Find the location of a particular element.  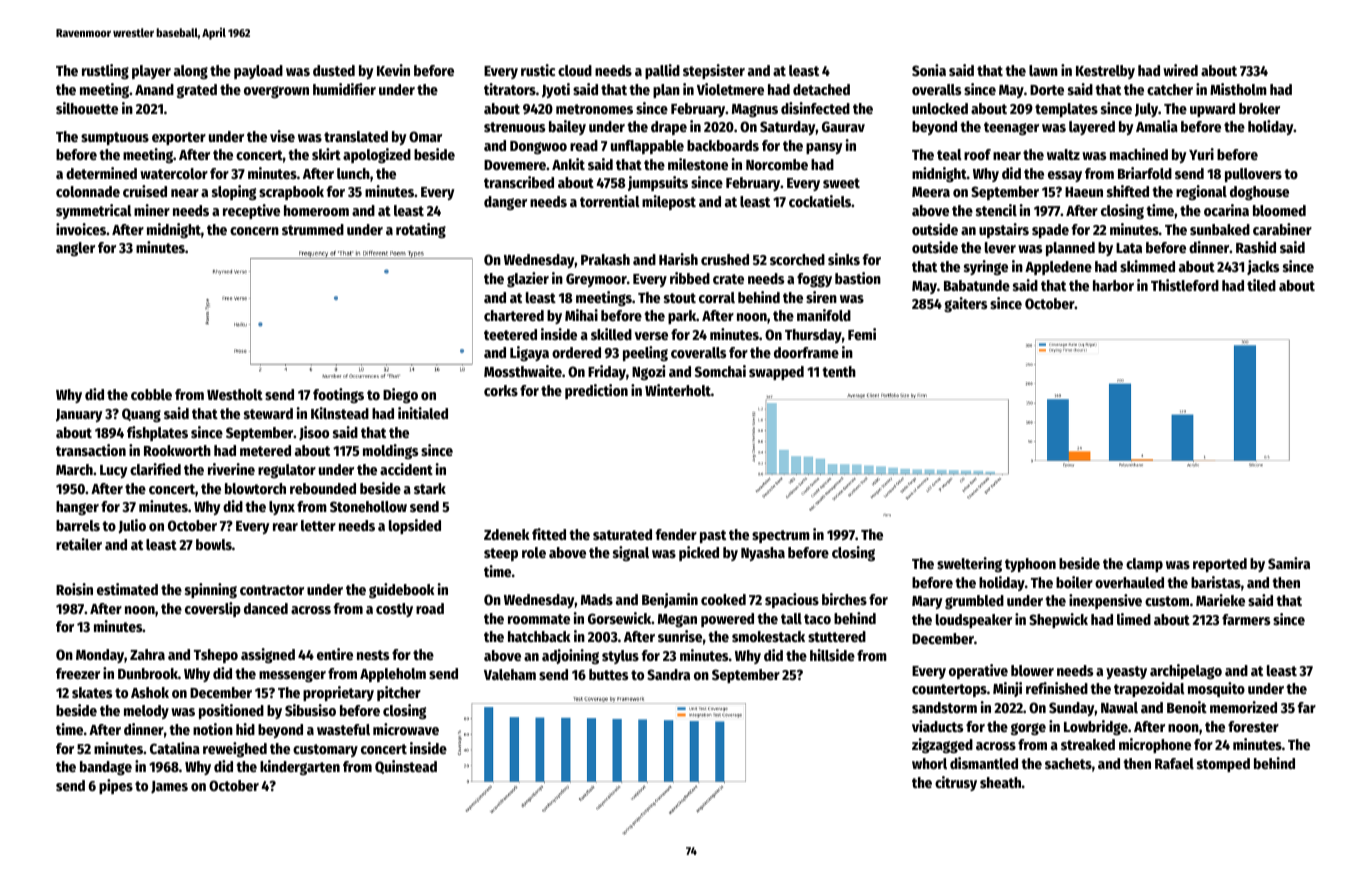

templates is located at coordinates (1066, 110).
